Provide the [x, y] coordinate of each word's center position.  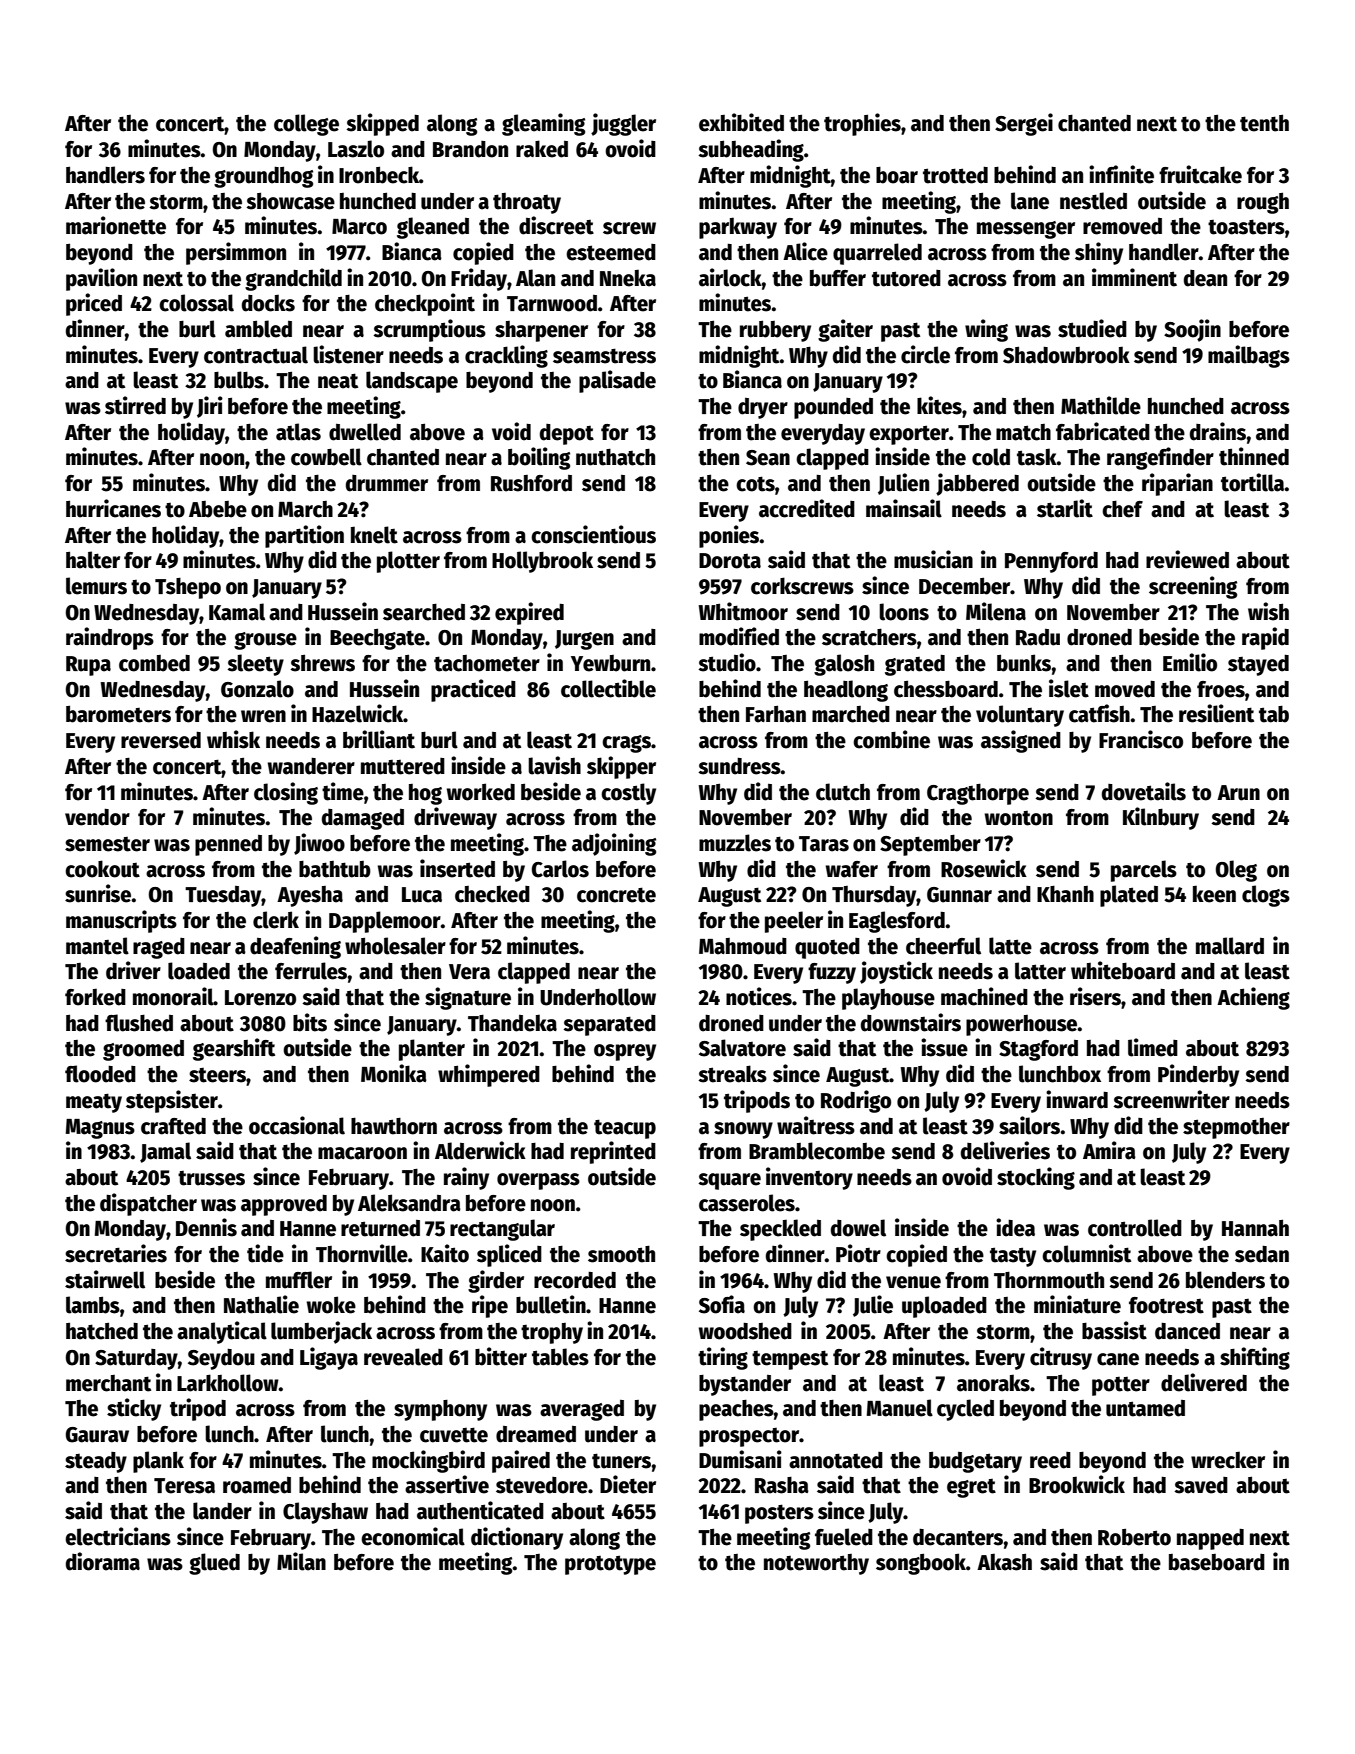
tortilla [1253, 482]
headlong [846, 691]
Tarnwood [552, 303]
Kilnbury [1161, 818]
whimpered [489, 1075]
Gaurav [97, 1435]
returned [380, 1228]
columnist [1086, 1253]
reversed [161, 740]
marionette [116, 225]
